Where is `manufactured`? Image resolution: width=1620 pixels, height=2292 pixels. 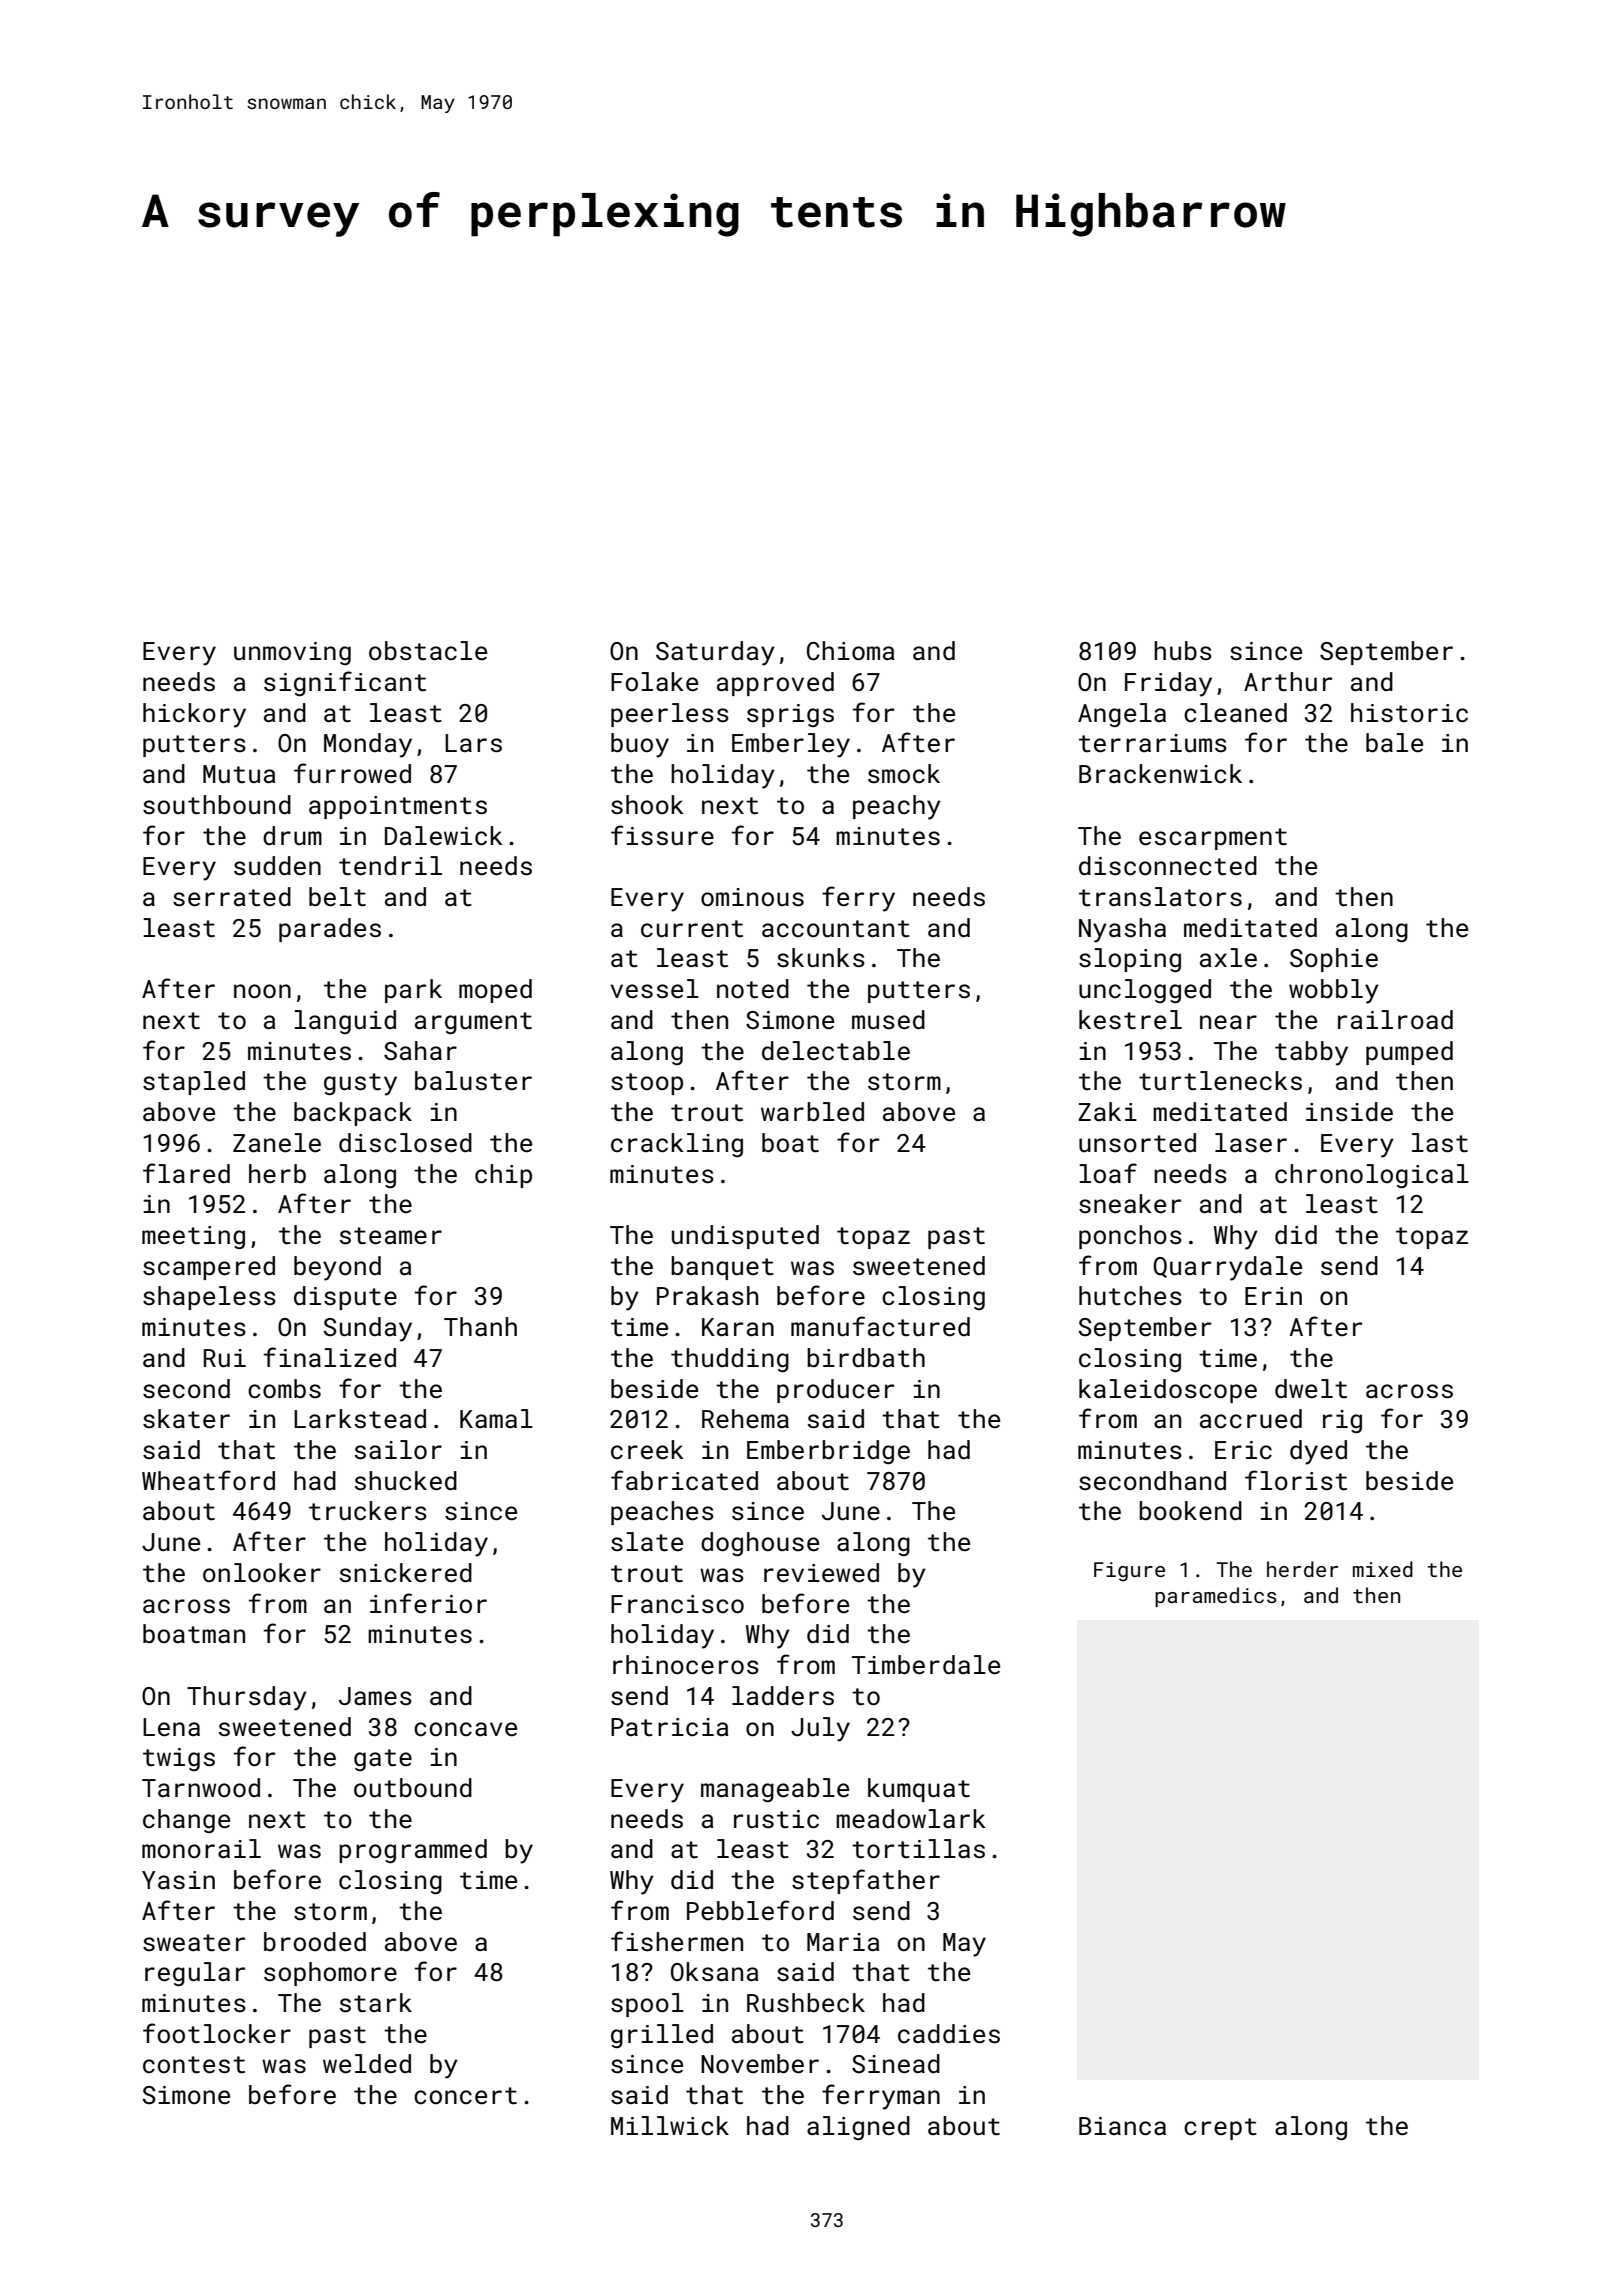
manufactured is located at coordinates (880, 1326).
